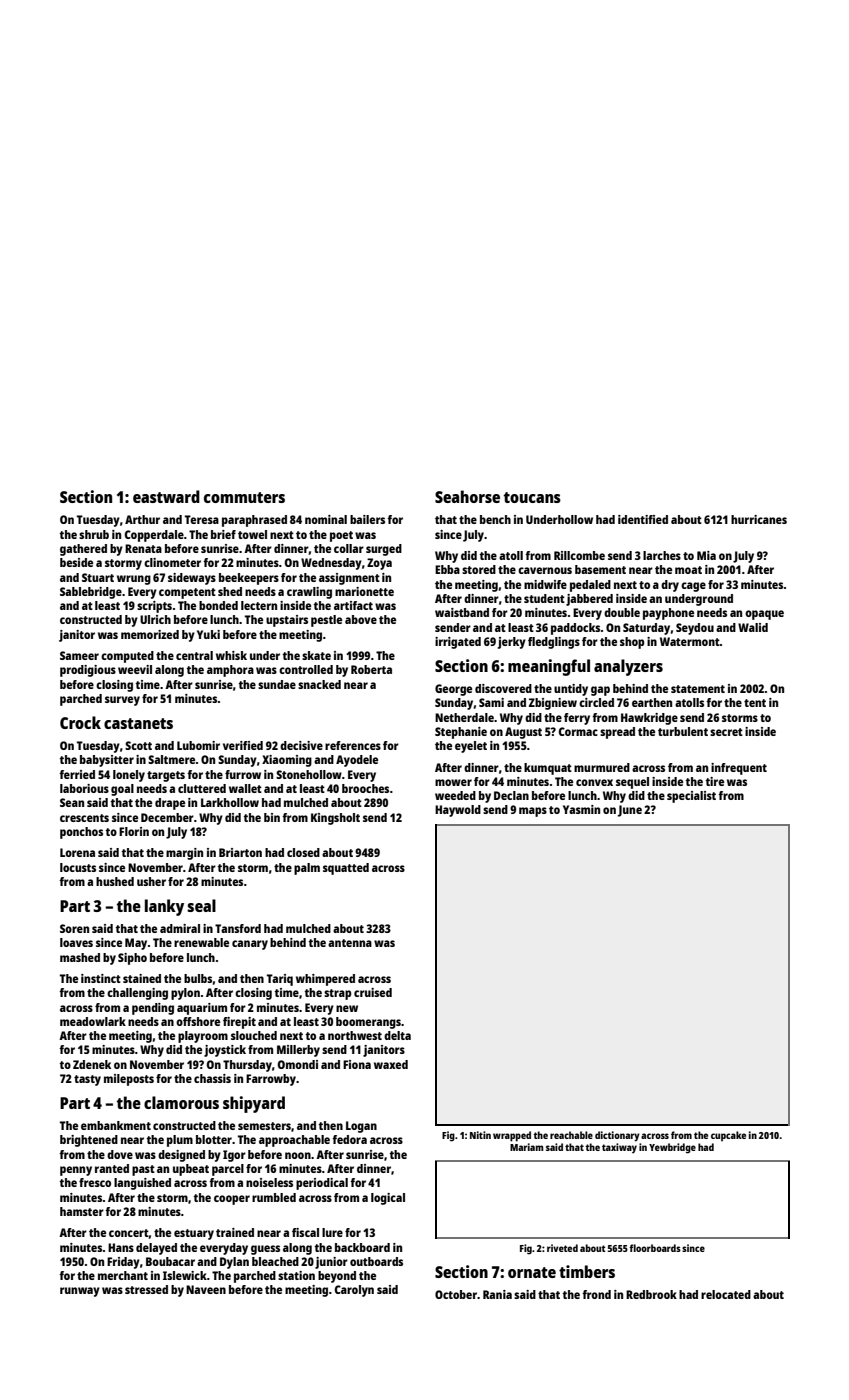 The image size is (849, 1400). I want to click on hurricanes, so click(759, 519).
